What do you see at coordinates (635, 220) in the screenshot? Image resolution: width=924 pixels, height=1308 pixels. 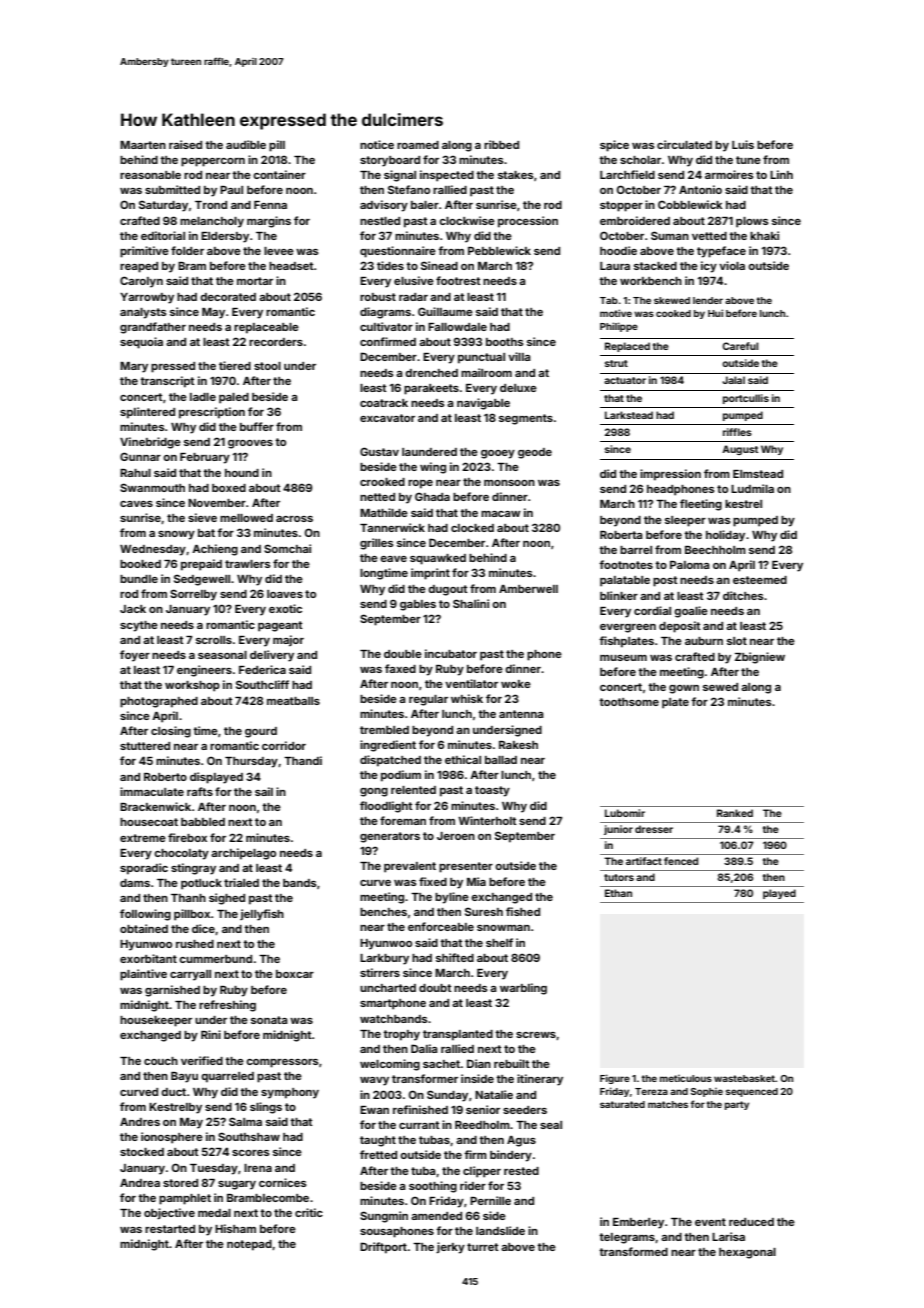 I see `embroidered` at bounding box center [635, 220].
